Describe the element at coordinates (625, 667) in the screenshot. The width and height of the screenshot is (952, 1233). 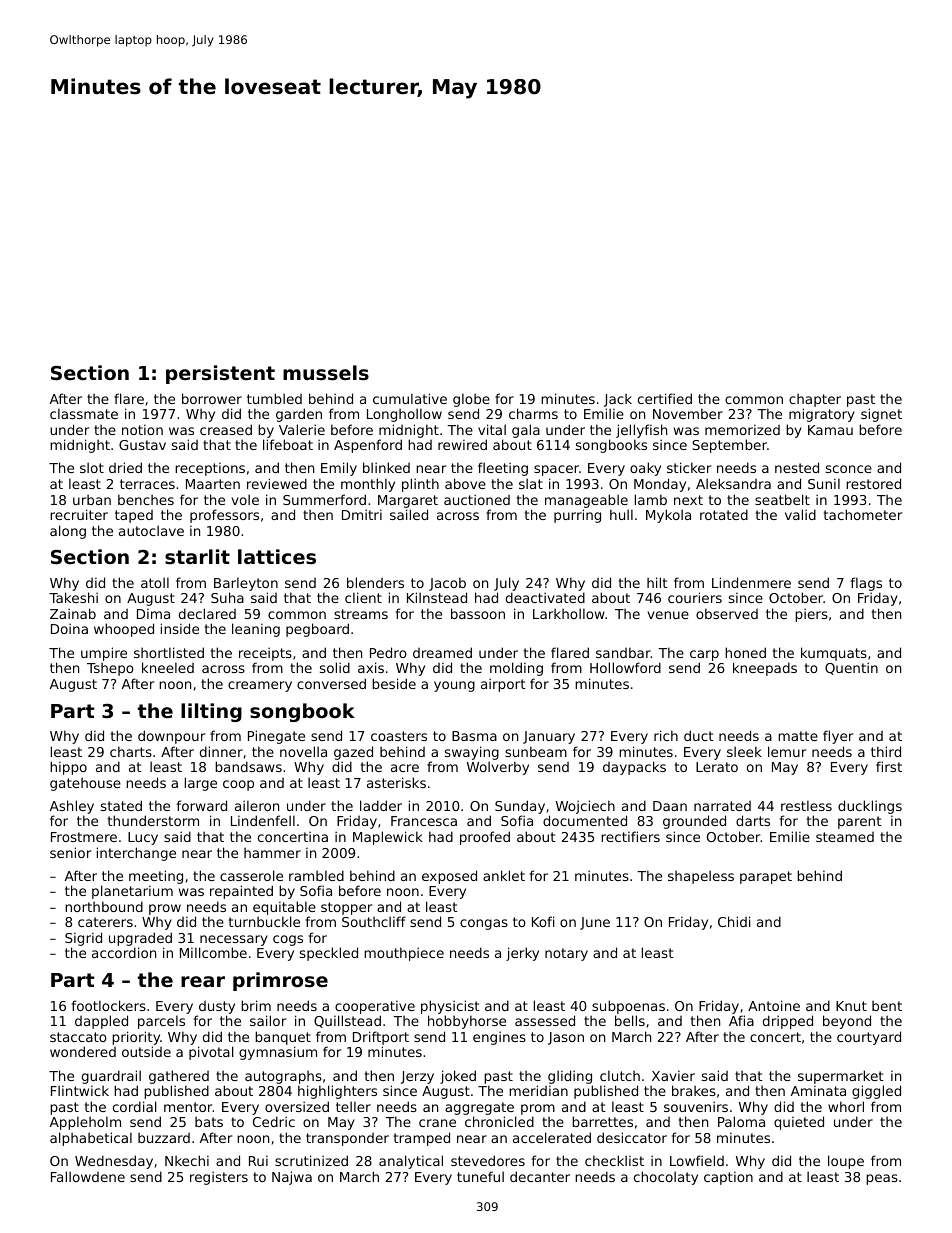
I see `Hollowford` at that location.
